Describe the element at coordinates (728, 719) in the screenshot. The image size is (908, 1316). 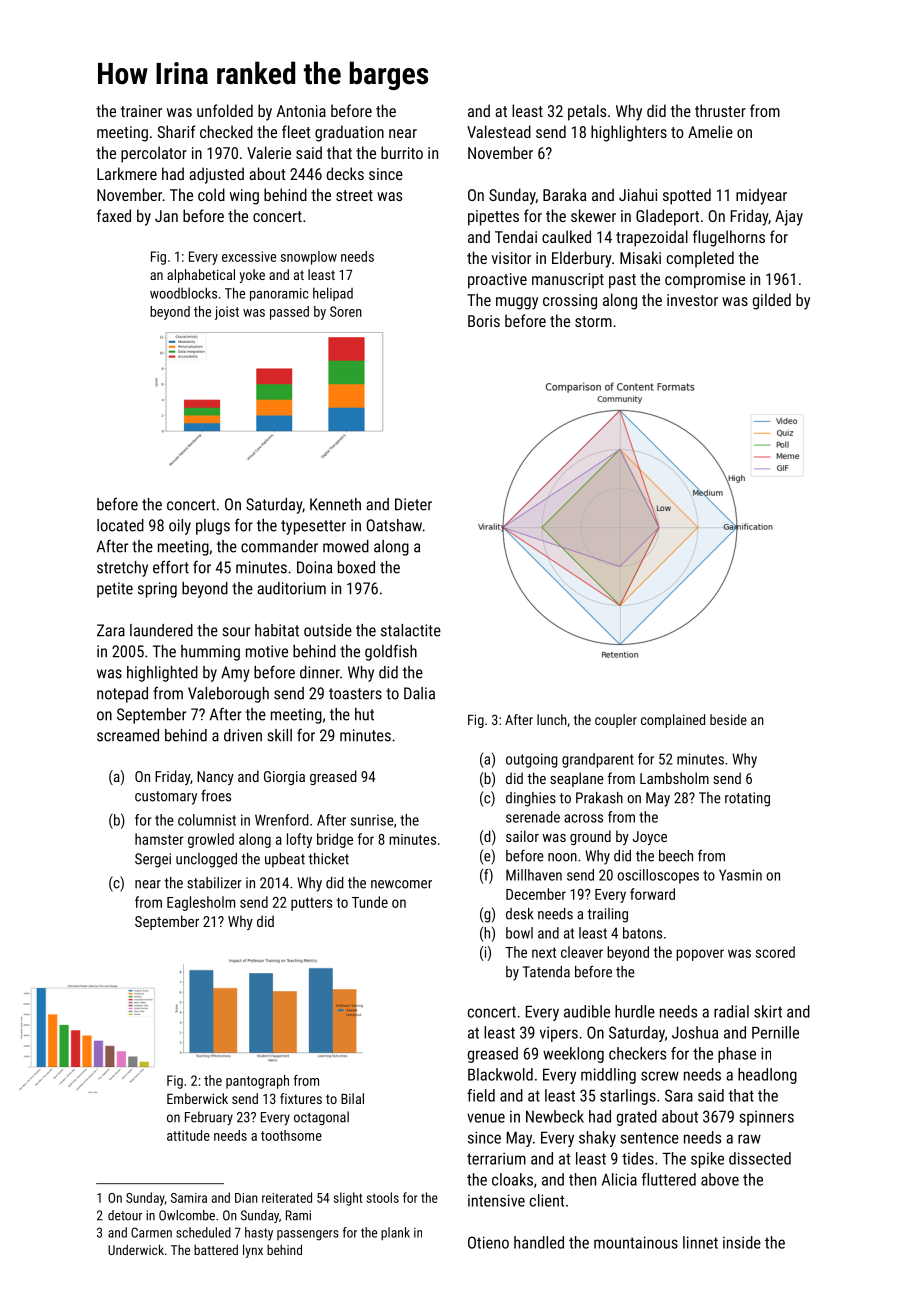
I see `beside` at that location.
